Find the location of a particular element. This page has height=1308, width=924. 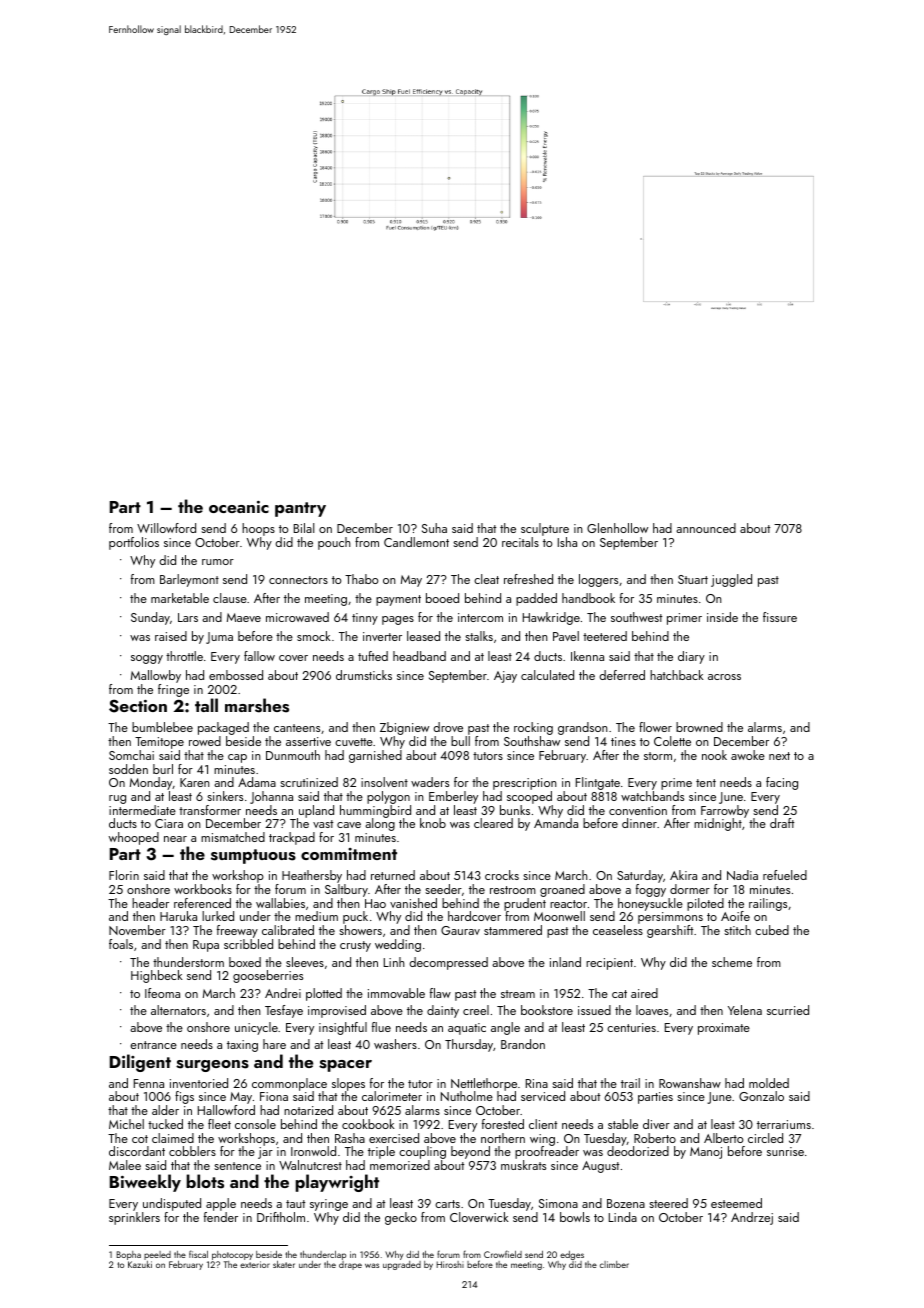

diary is located at coordinates (691, 657).
